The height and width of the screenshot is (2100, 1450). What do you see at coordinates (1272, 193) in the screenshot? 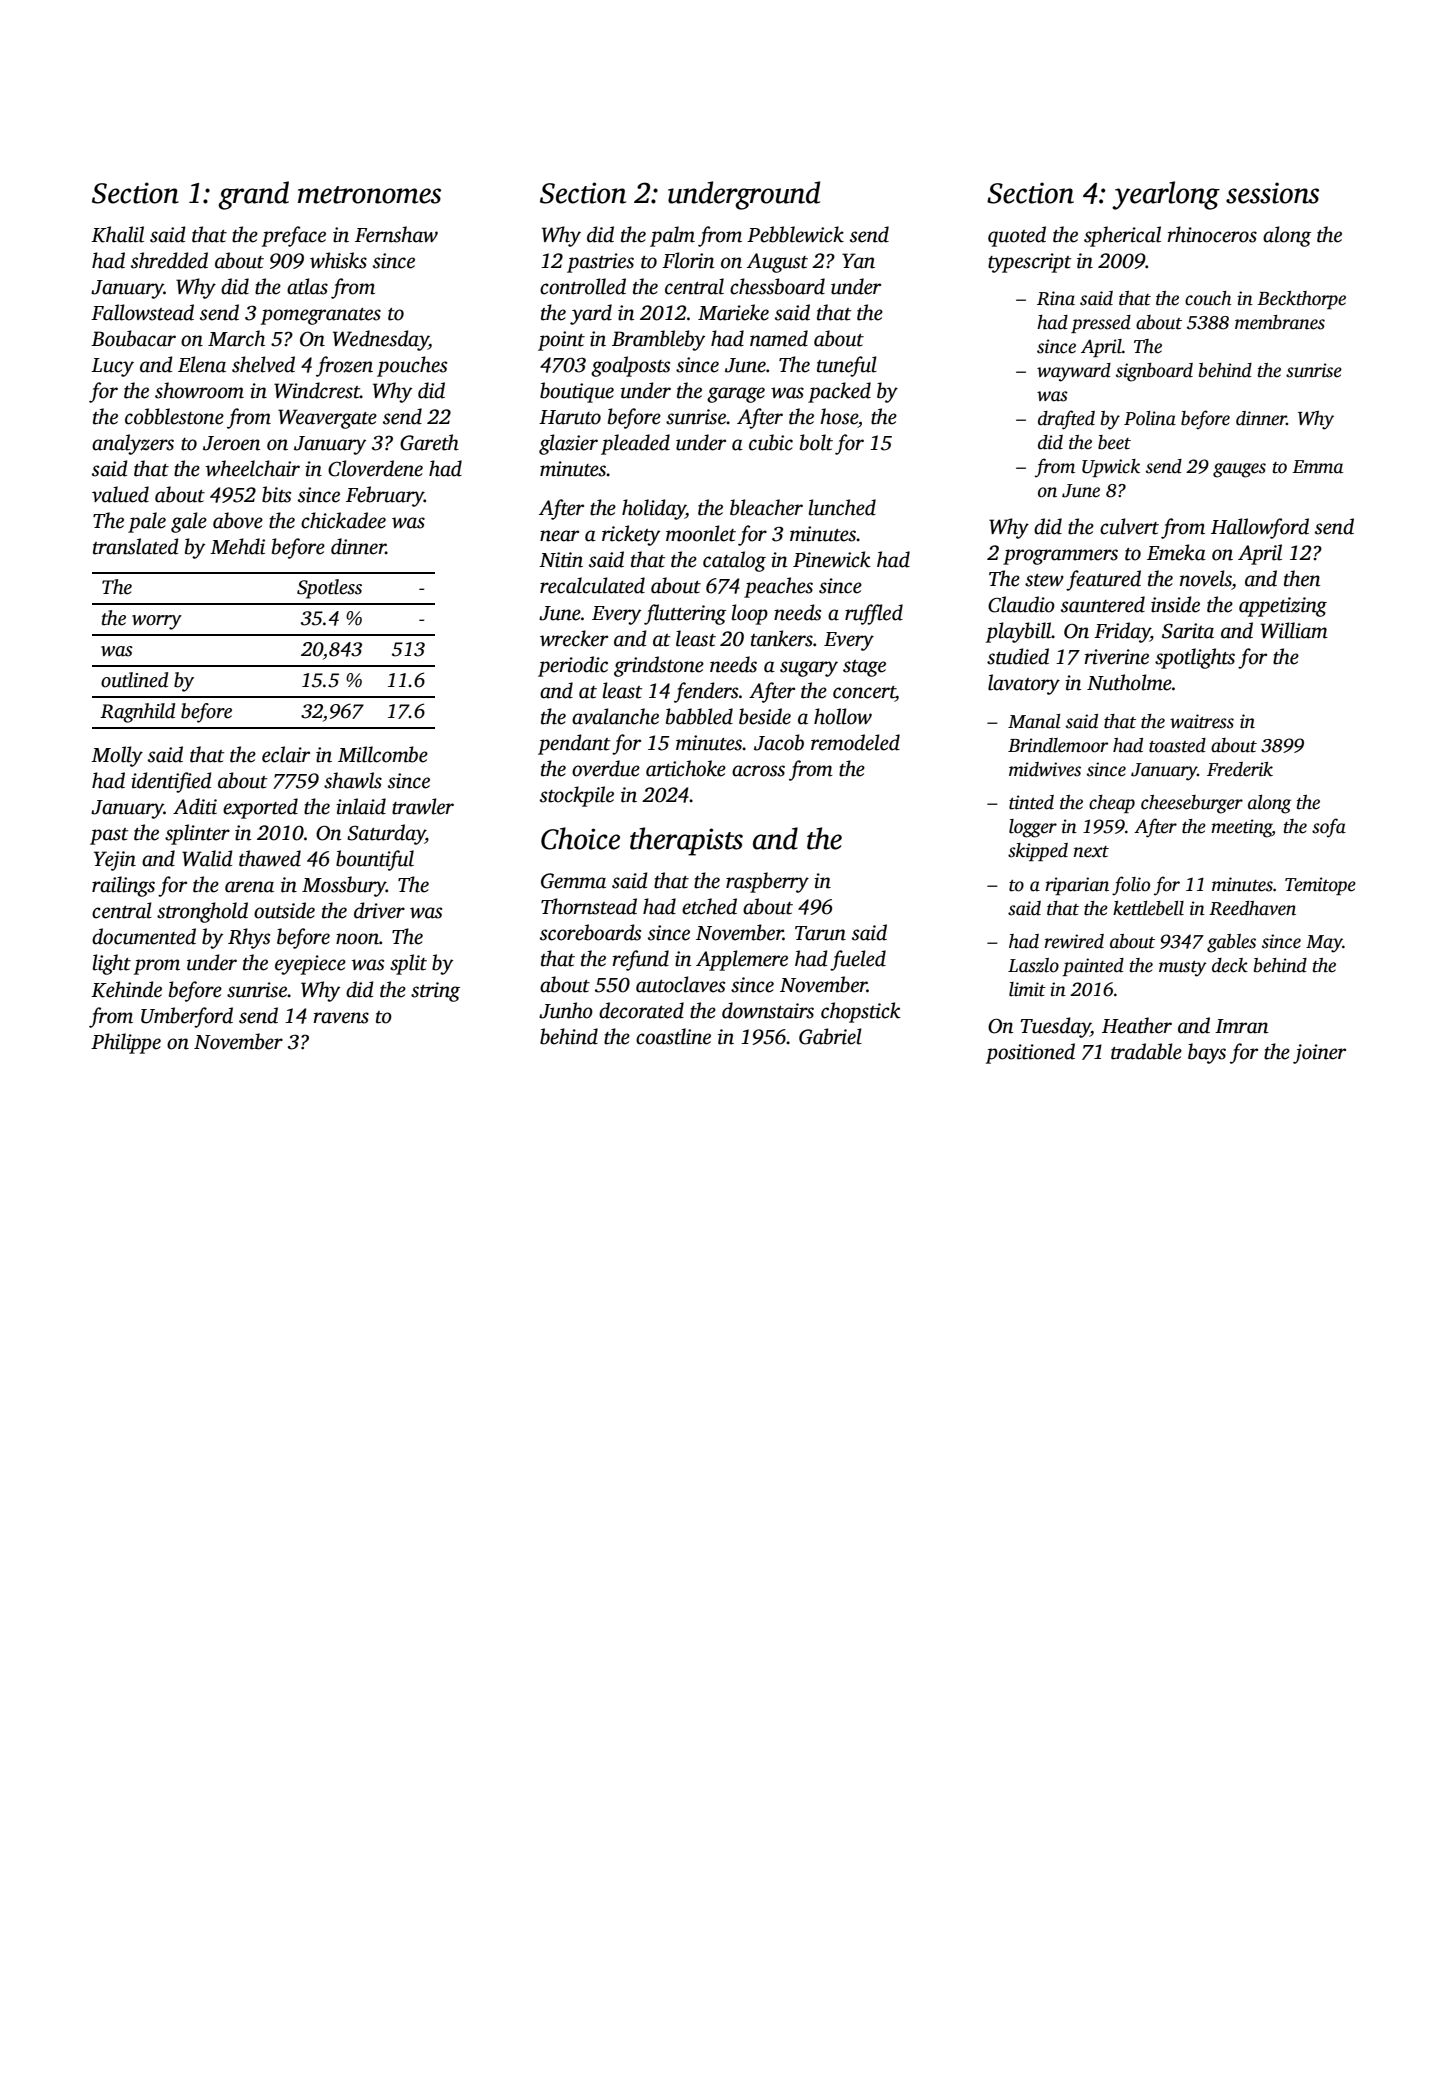
I see `sessions` at bounding box center [1272, 193].
